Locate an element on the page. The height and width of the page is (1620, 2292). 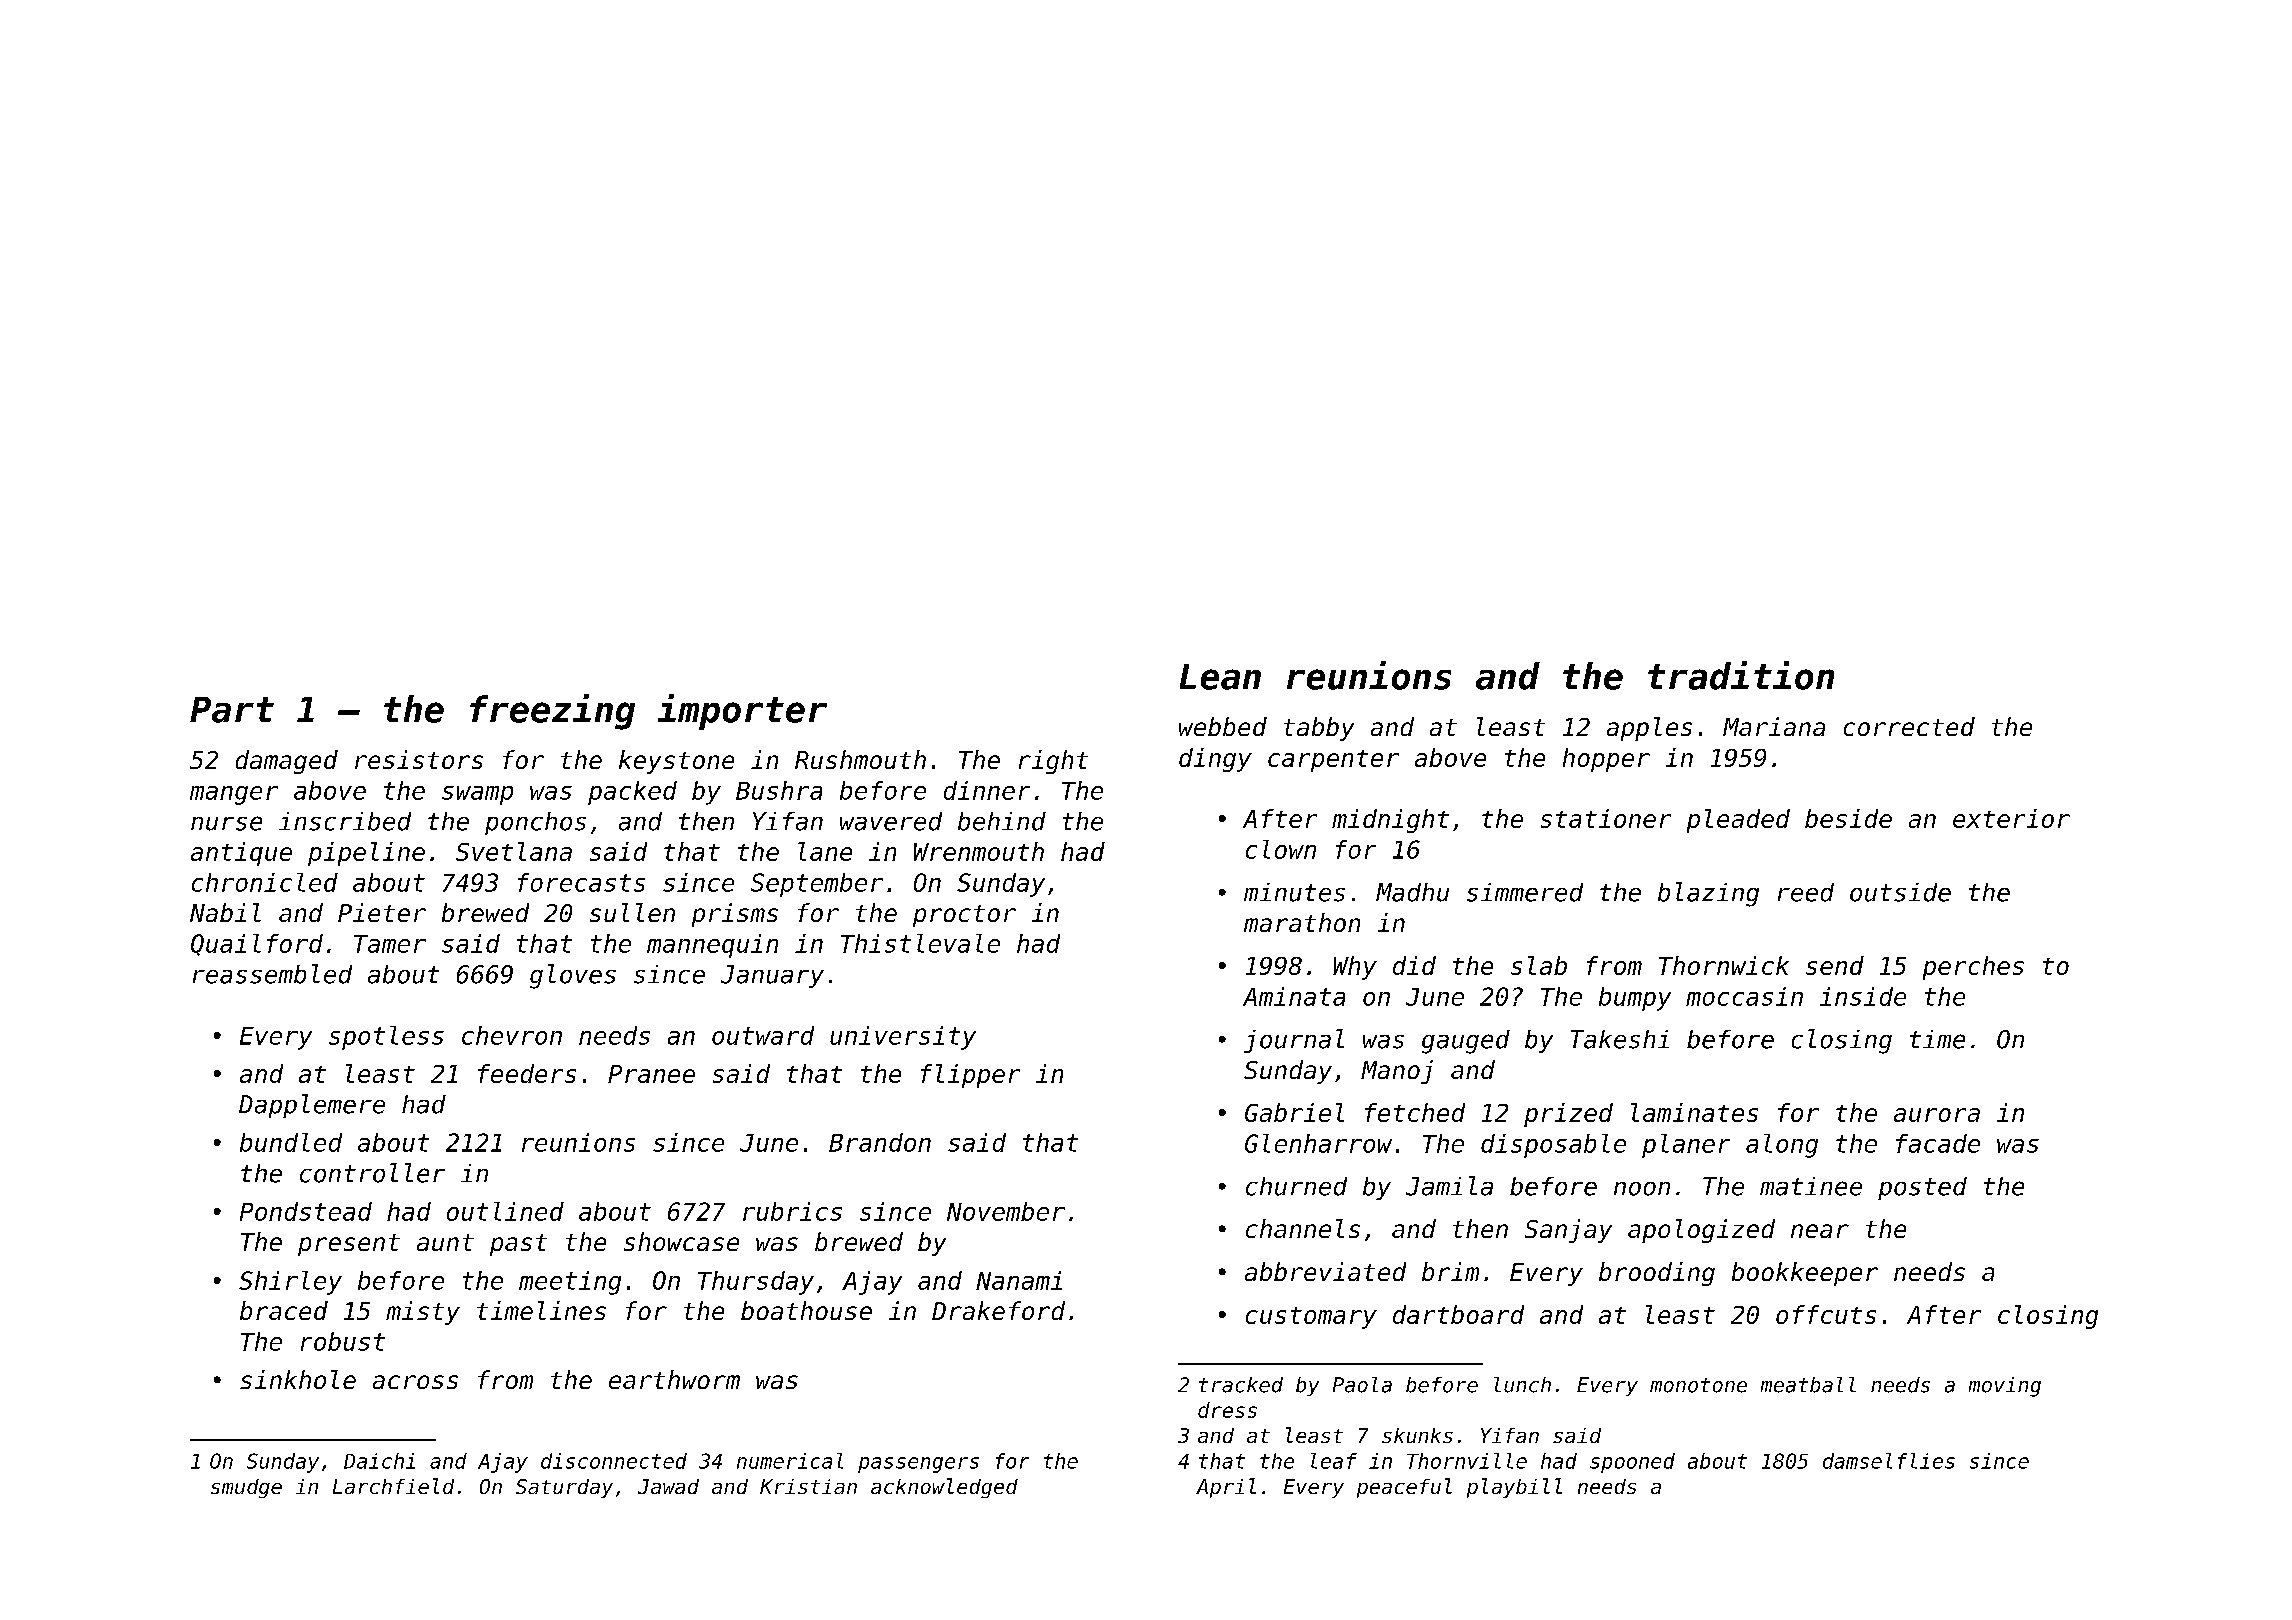
perches is located at coordinates (1973, 968).
